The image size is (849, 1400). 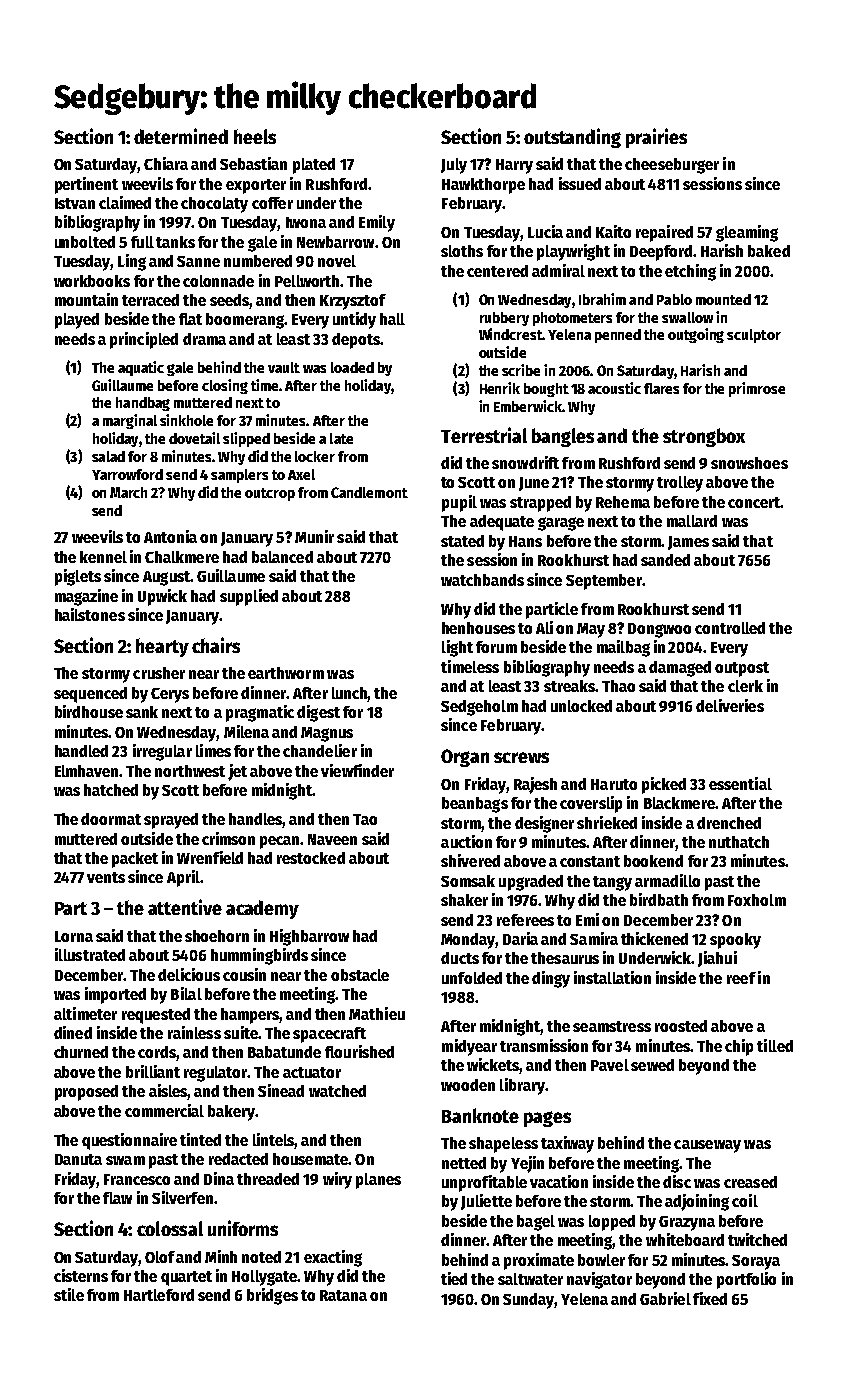 I want to click on balanced, so click(x=282, y=557).
